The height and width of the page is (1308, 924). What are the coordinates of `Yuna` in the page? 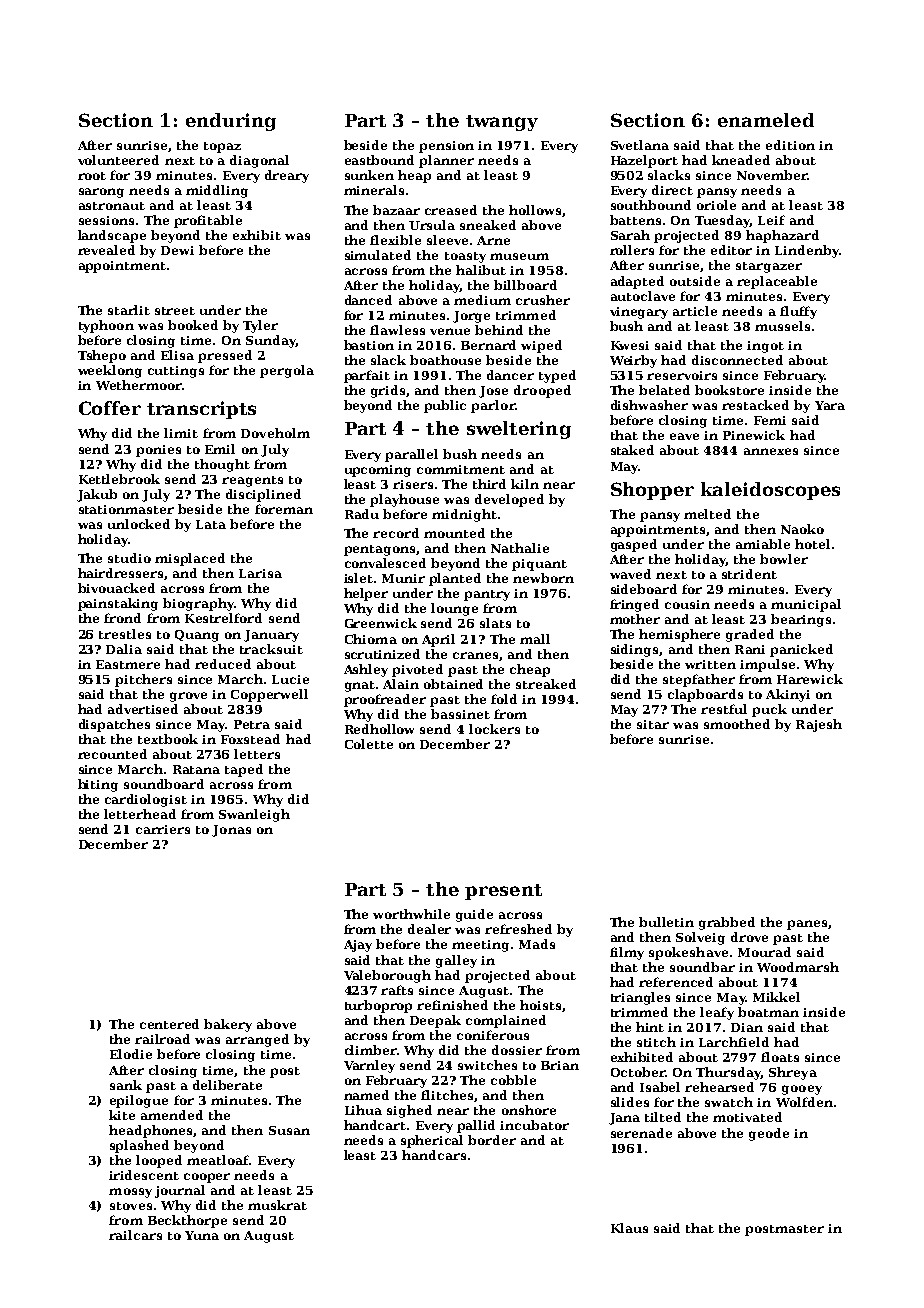 It's located at (202, 1235).
